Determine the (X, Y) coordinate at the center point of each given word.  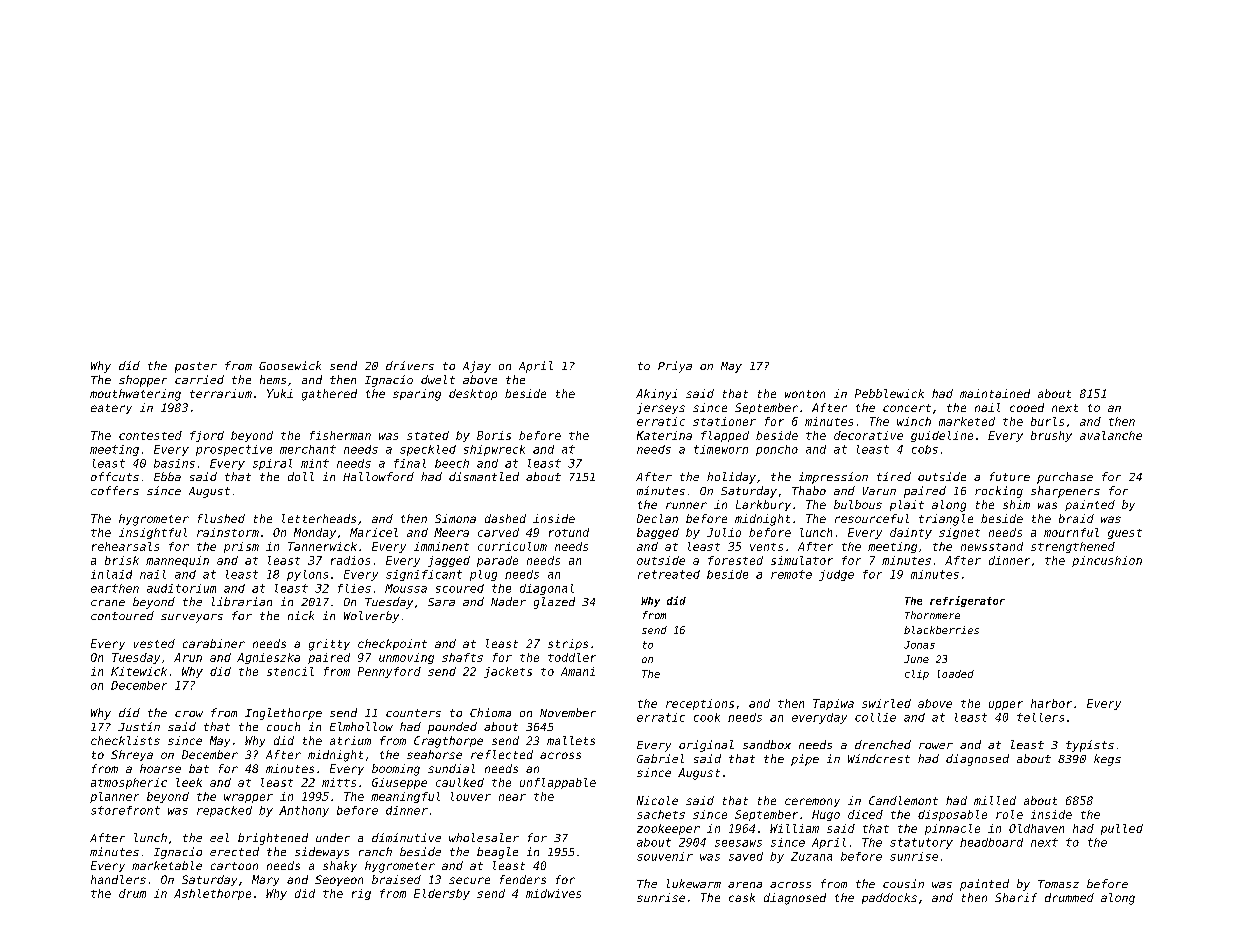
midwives (553, 893)
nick (301, 615)
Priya (675, 367)
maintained (995, 393)
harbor (1051, 703)
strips (568, 644)
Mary (265, 880)
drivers (410, 365)
